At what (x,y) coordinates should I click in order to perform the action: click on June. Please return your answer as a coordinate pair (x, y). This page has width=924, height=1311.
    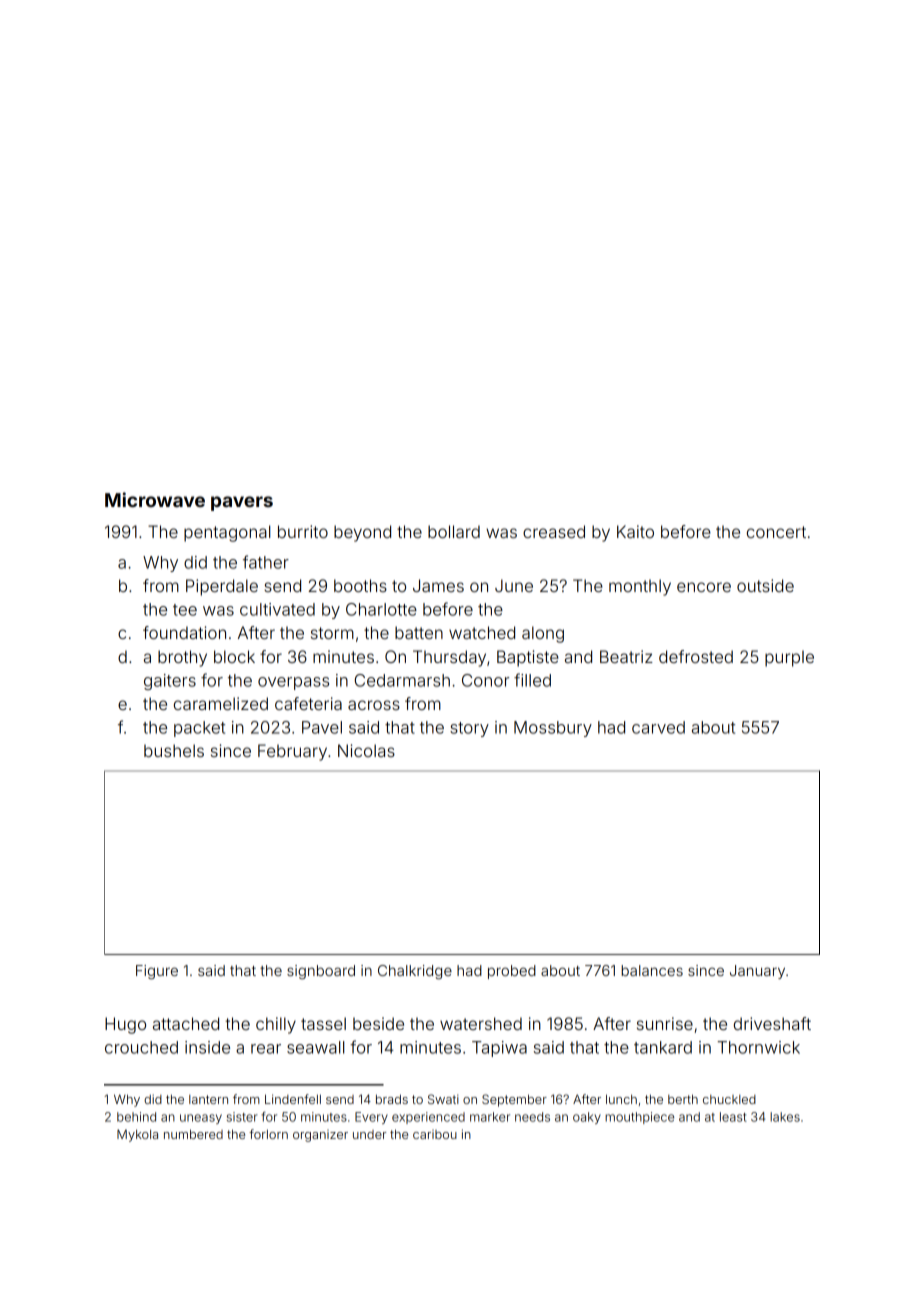
    Looking at the image, I should click on (514, 585).
